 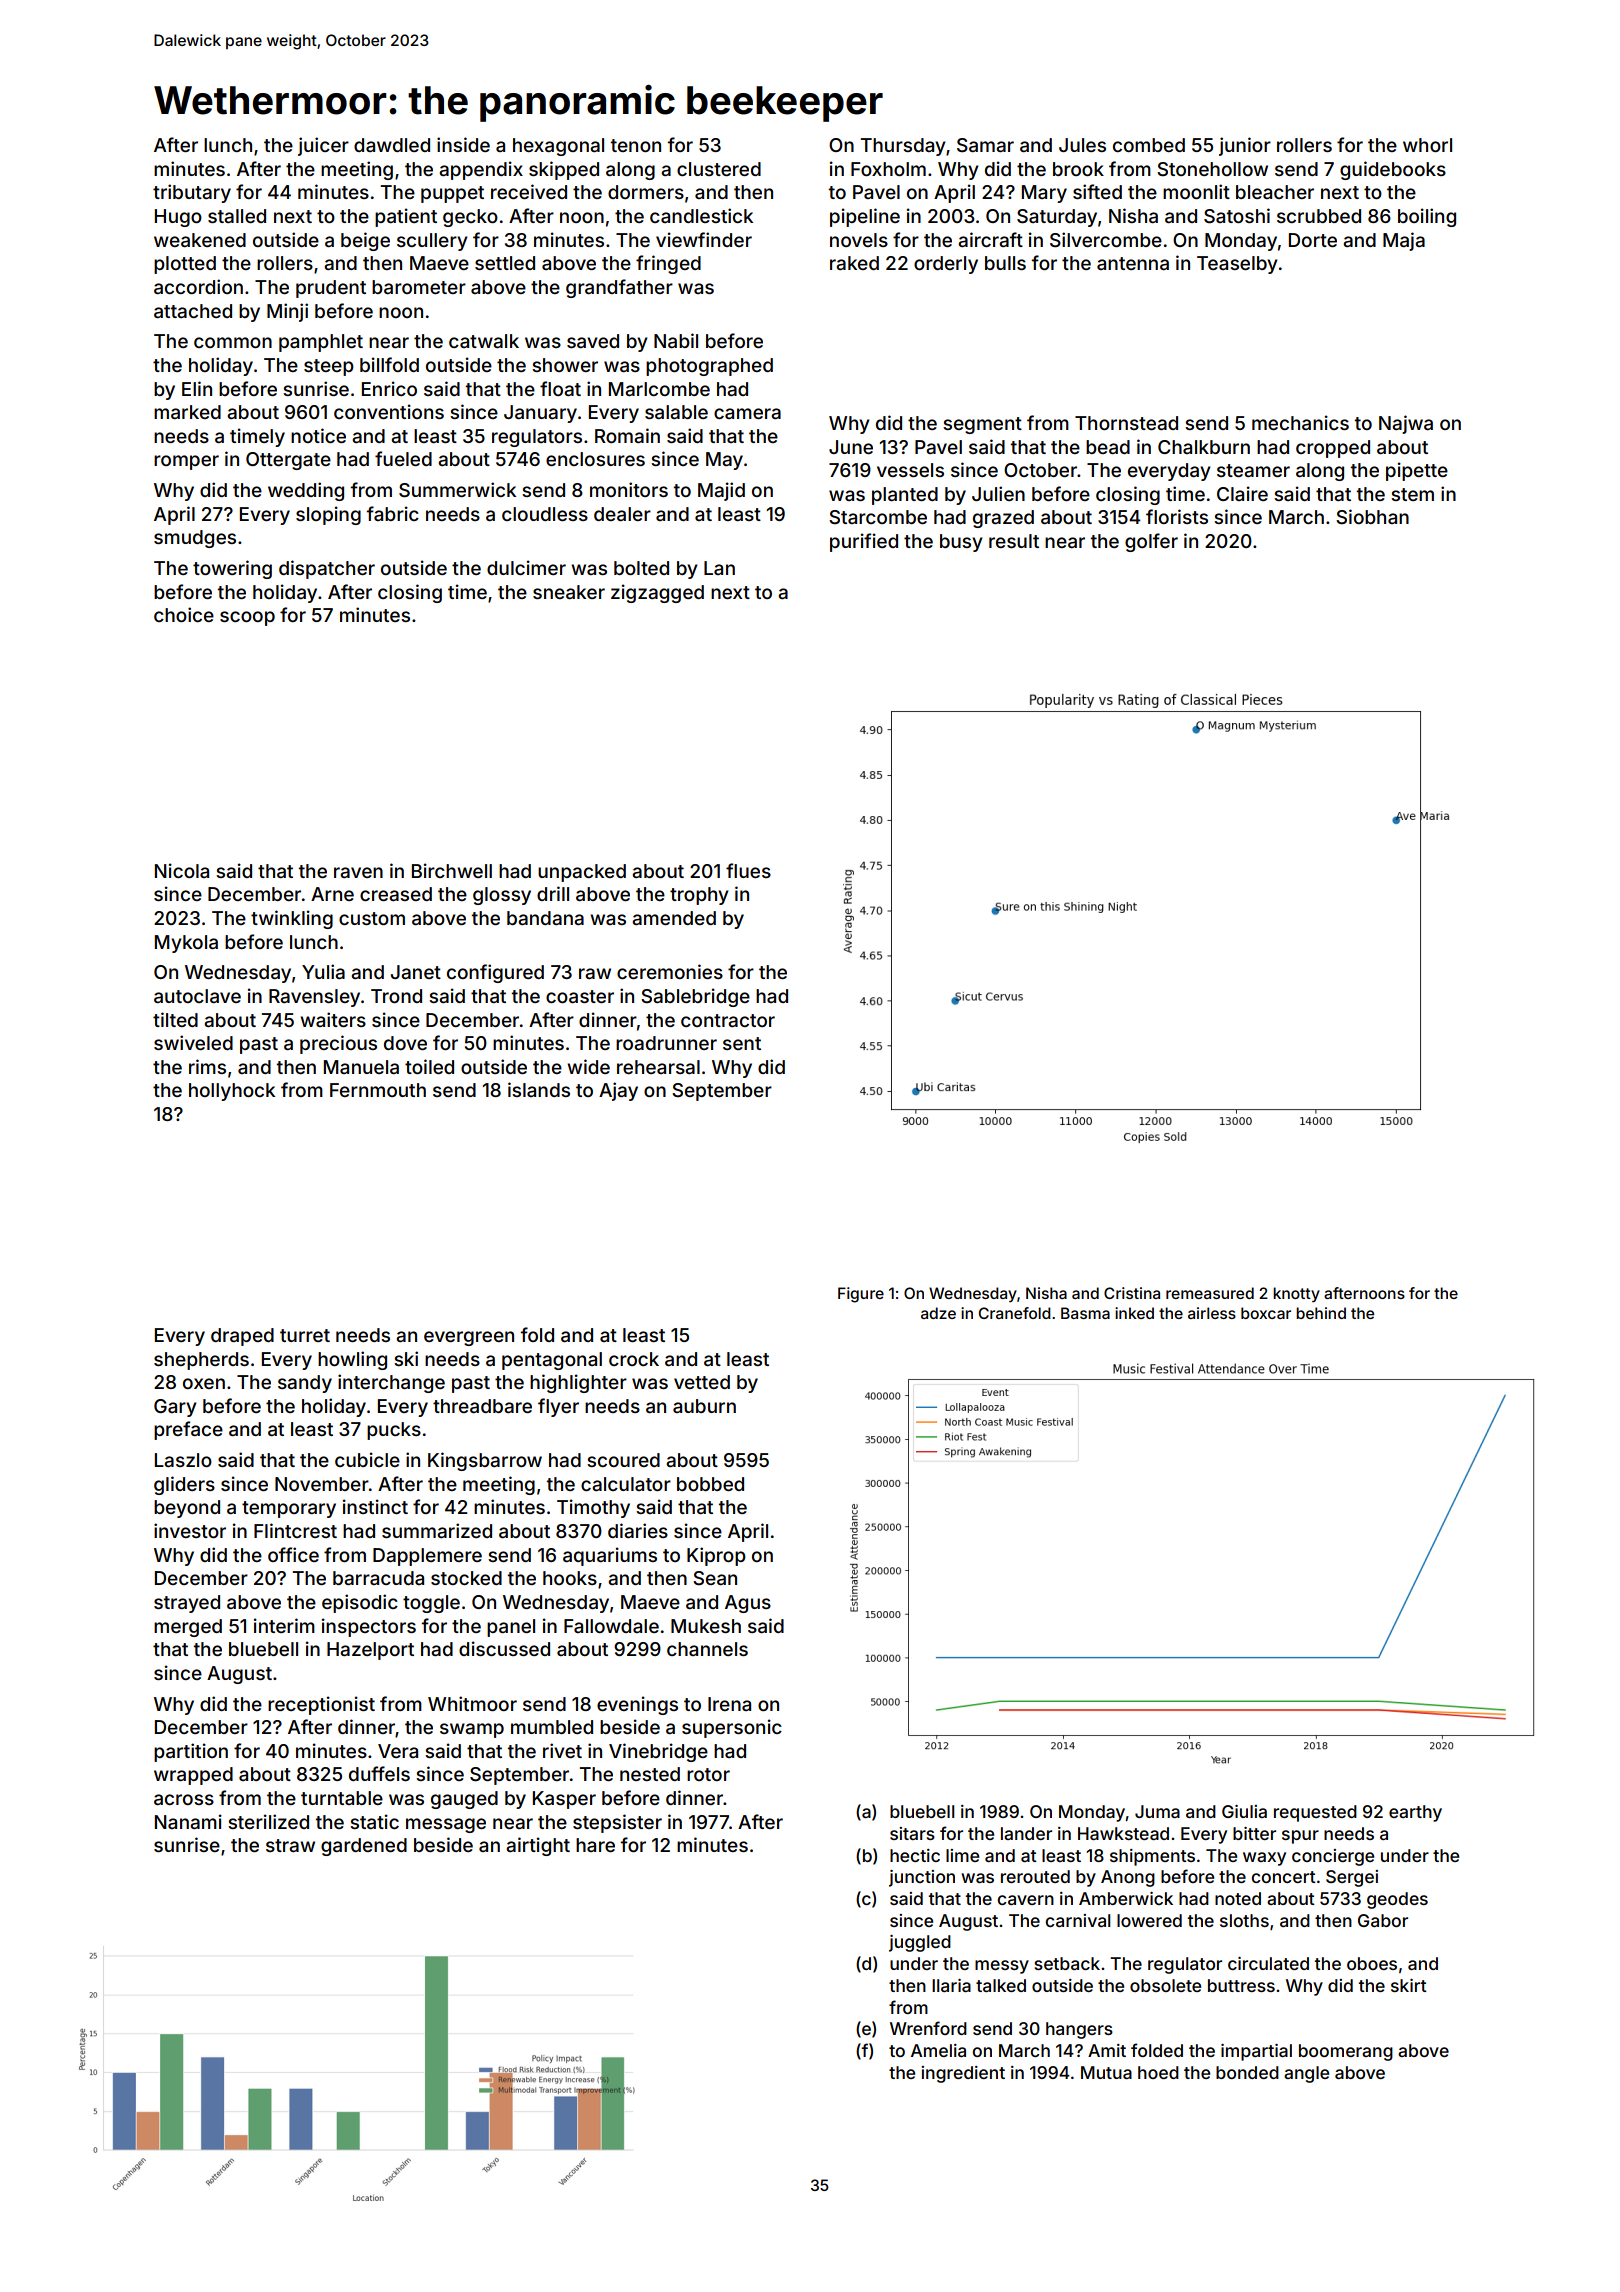 What do you see at coordinates (709, 367) in the document?
I see `photographed` at bounding box center [709, 367].
